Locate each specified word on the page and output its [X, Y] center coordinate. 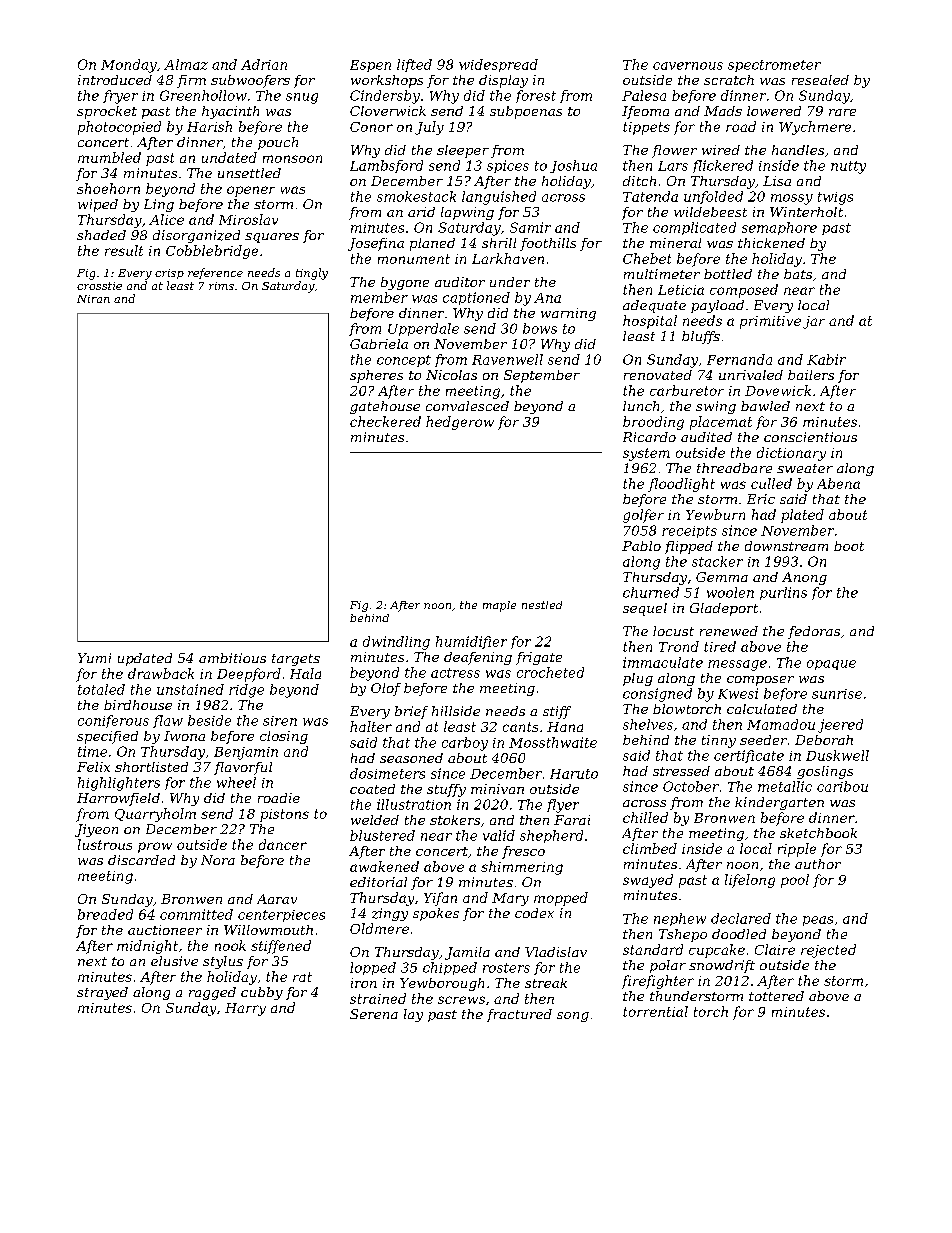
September [542, 376]
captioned [476, 298]
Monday [129, 66]
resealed [820, 80]
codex [534, 913]
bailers [811, 375]
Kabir [826, 359]
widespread [498, 65]
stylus [223, 962]
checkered [385, 421]
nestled [542, 605]
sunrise [837, 694]
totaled [101, 689]
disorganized [196, 236]
